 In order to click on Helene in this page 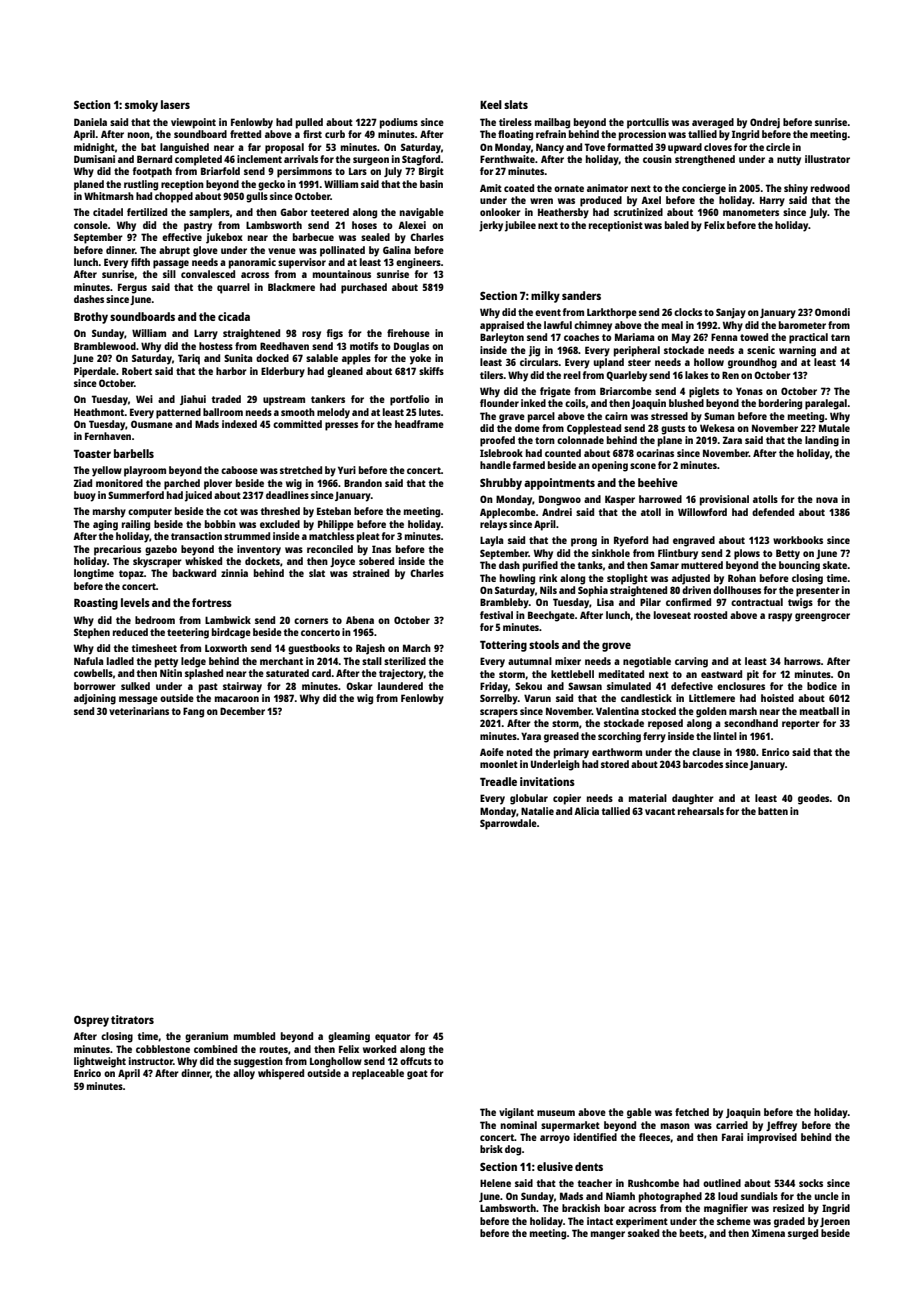, I will do `click(495, 1183)`.
